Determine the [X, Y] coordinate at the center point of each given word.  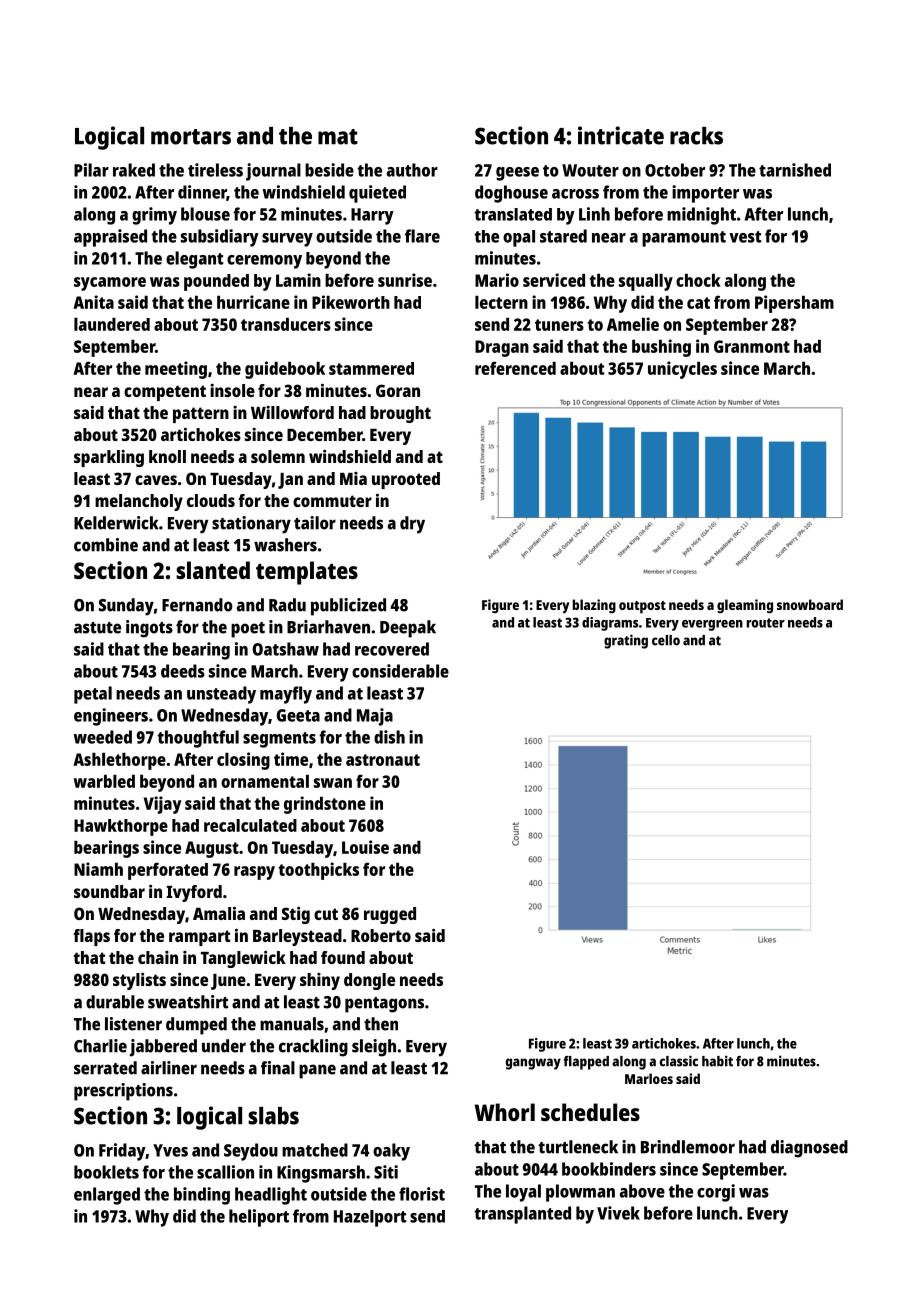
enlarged [107, 1196]
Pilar [91, 170]
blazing [594, 606]
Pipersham [794, 304]
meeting [176, 370]
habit [717, 1061]
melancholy [139, 502]
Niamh [98, 869]
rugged [390, 915]
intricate [621, 135]
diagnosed [809, 1149]
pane [317, 1071]
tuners [559, 325]
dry [412, 525]
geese [517, 174]
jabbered [163, 1048]
